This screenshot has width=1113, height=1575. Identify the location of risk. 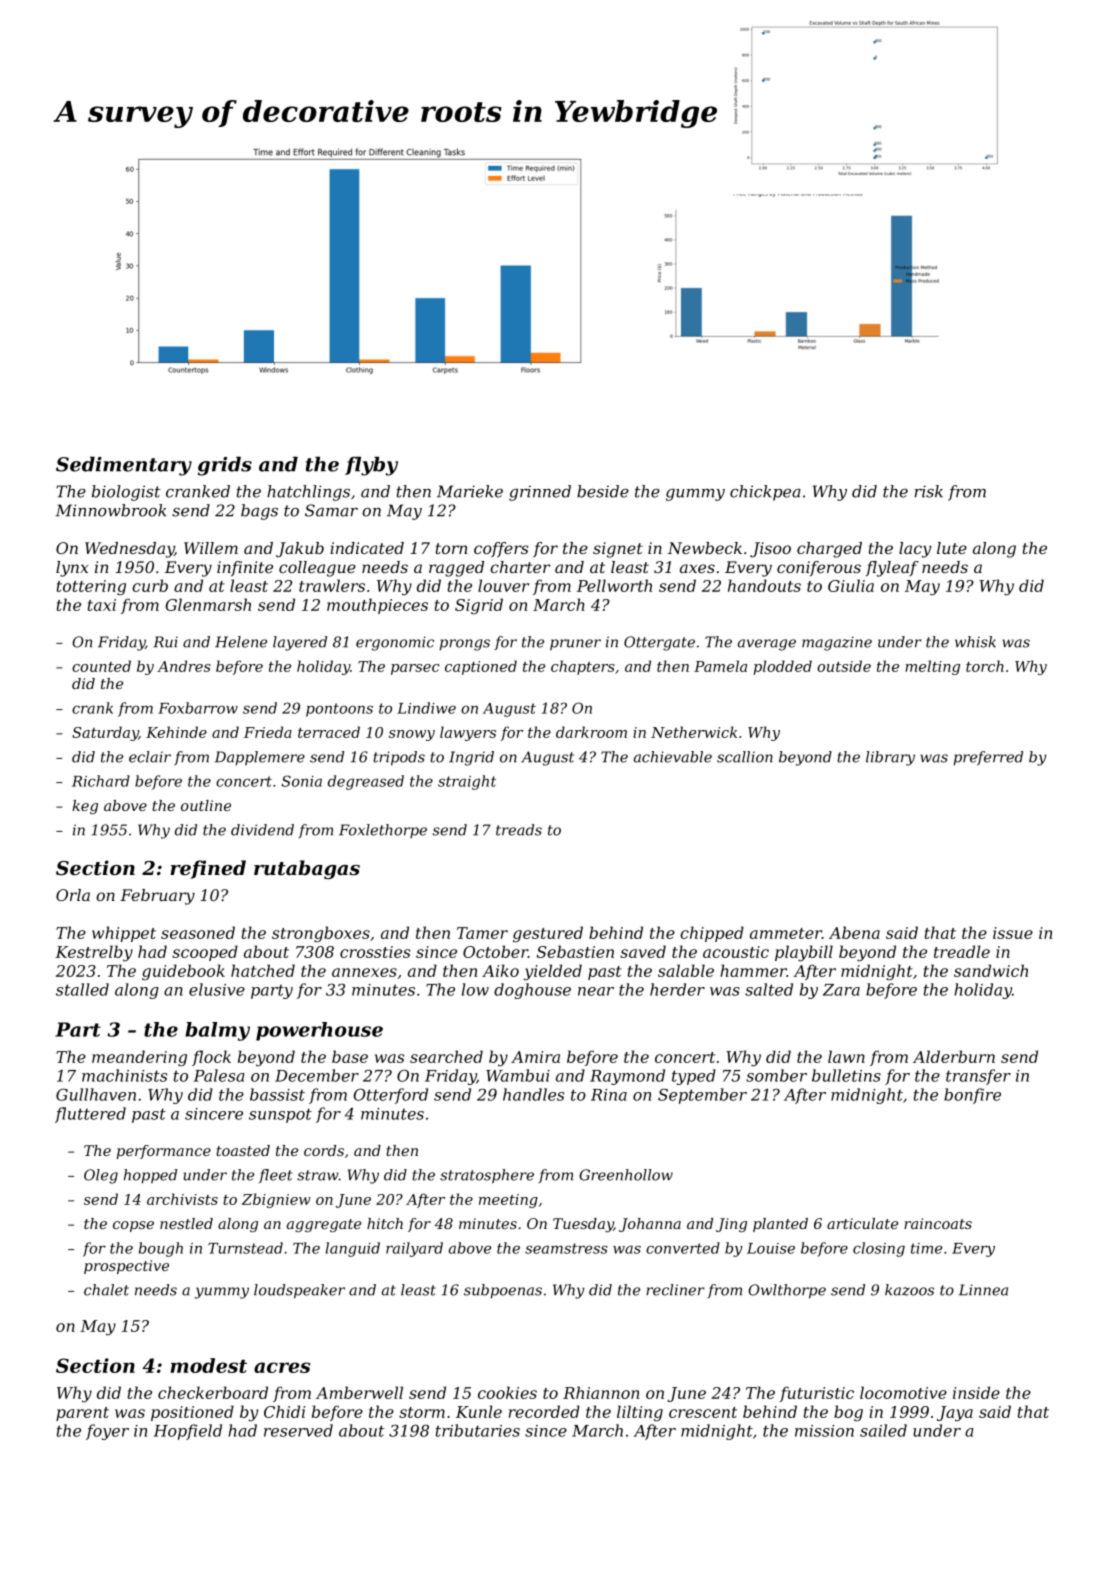
(929, 491).
